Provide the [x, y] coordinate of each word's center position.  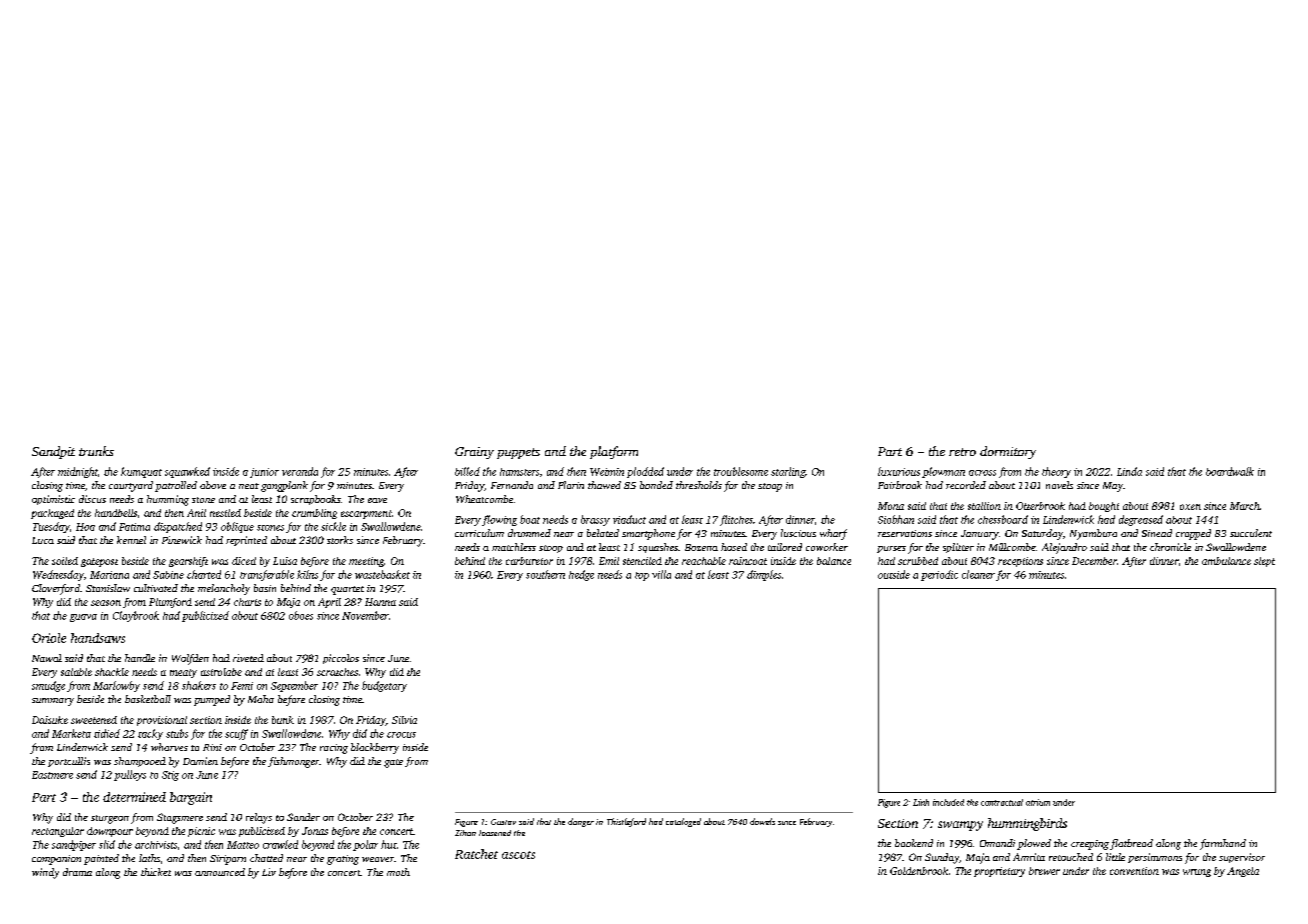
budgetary [384, 686]
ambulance [1226, 561]
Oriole [49, 638]
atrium [1038, 802]
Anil [196, 513]
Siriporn [228, 860]
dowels [762, 821]
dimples [764, 575]
